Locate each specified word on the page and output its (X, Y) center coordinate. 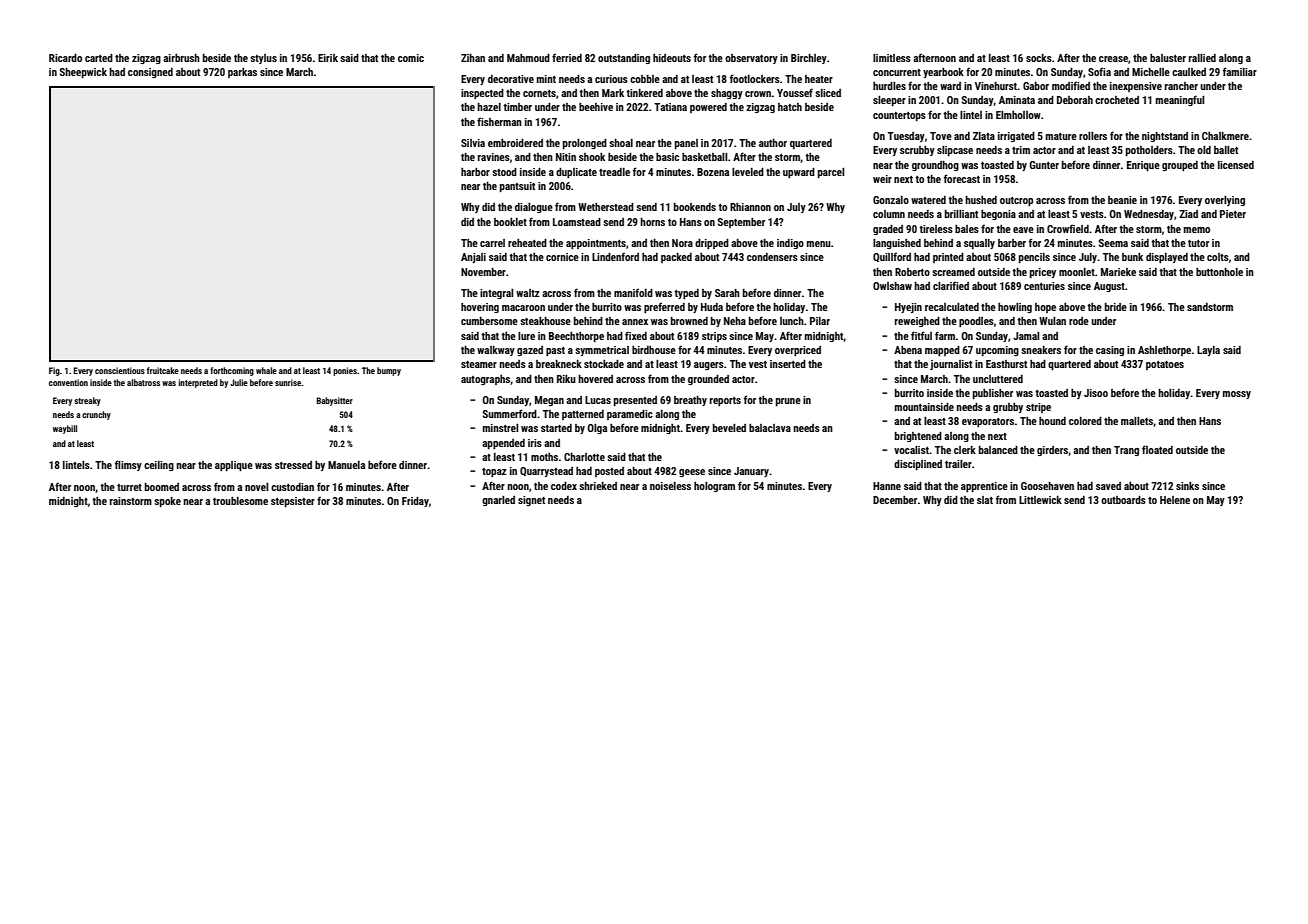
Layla (1208, 351)
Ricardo (65, 58)
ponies (345, 371)
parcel (831, 173)
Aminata (1017, 100)
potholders (1149, 151)
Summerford (510, 413)
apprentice (984, 487)
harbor (475, 172)
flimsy (128, 465)
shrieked (598, 486)
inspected (482, 94)
